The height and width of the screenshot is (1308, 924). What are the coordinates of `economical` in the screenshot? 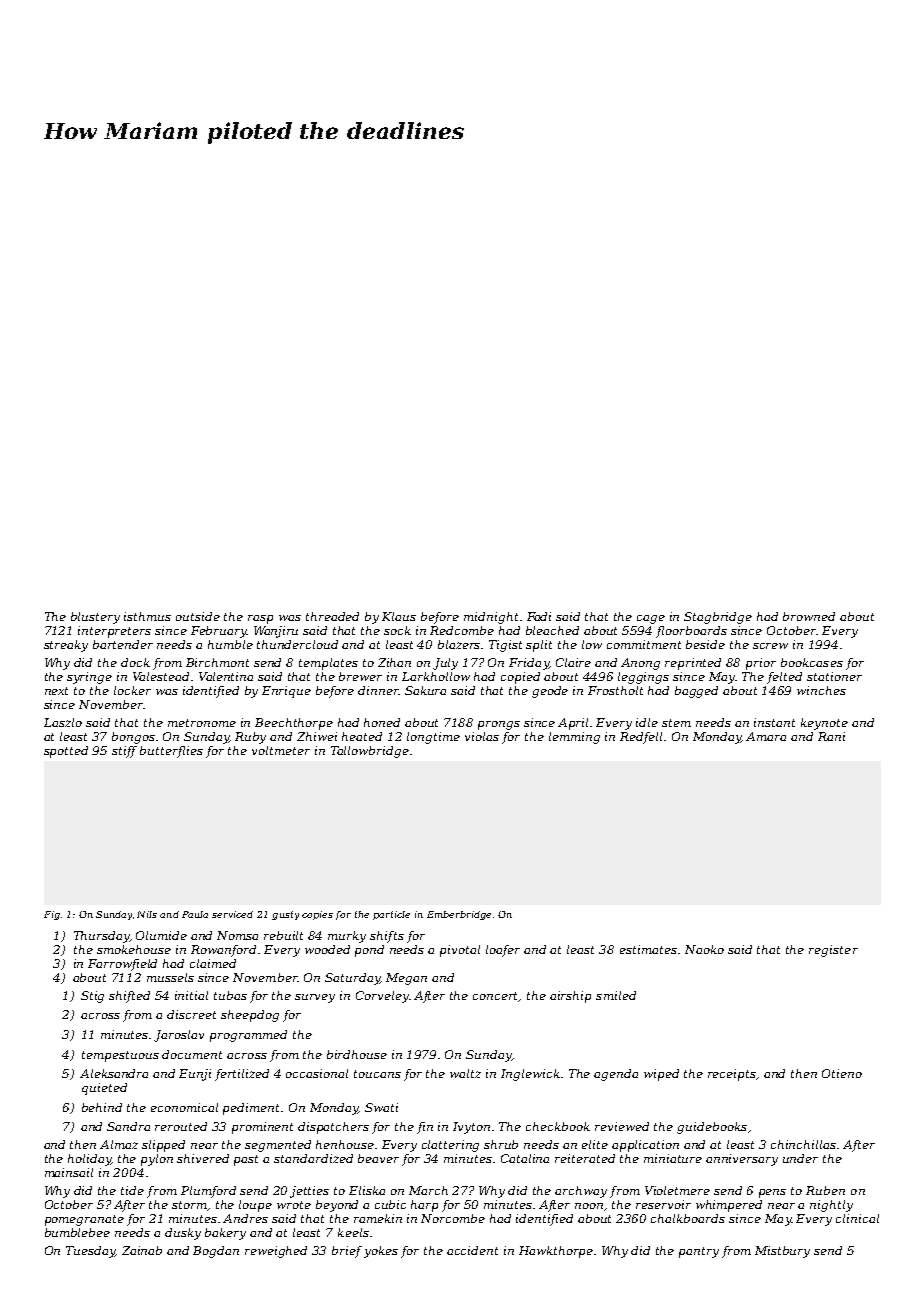 It's located at (184, 1107).
